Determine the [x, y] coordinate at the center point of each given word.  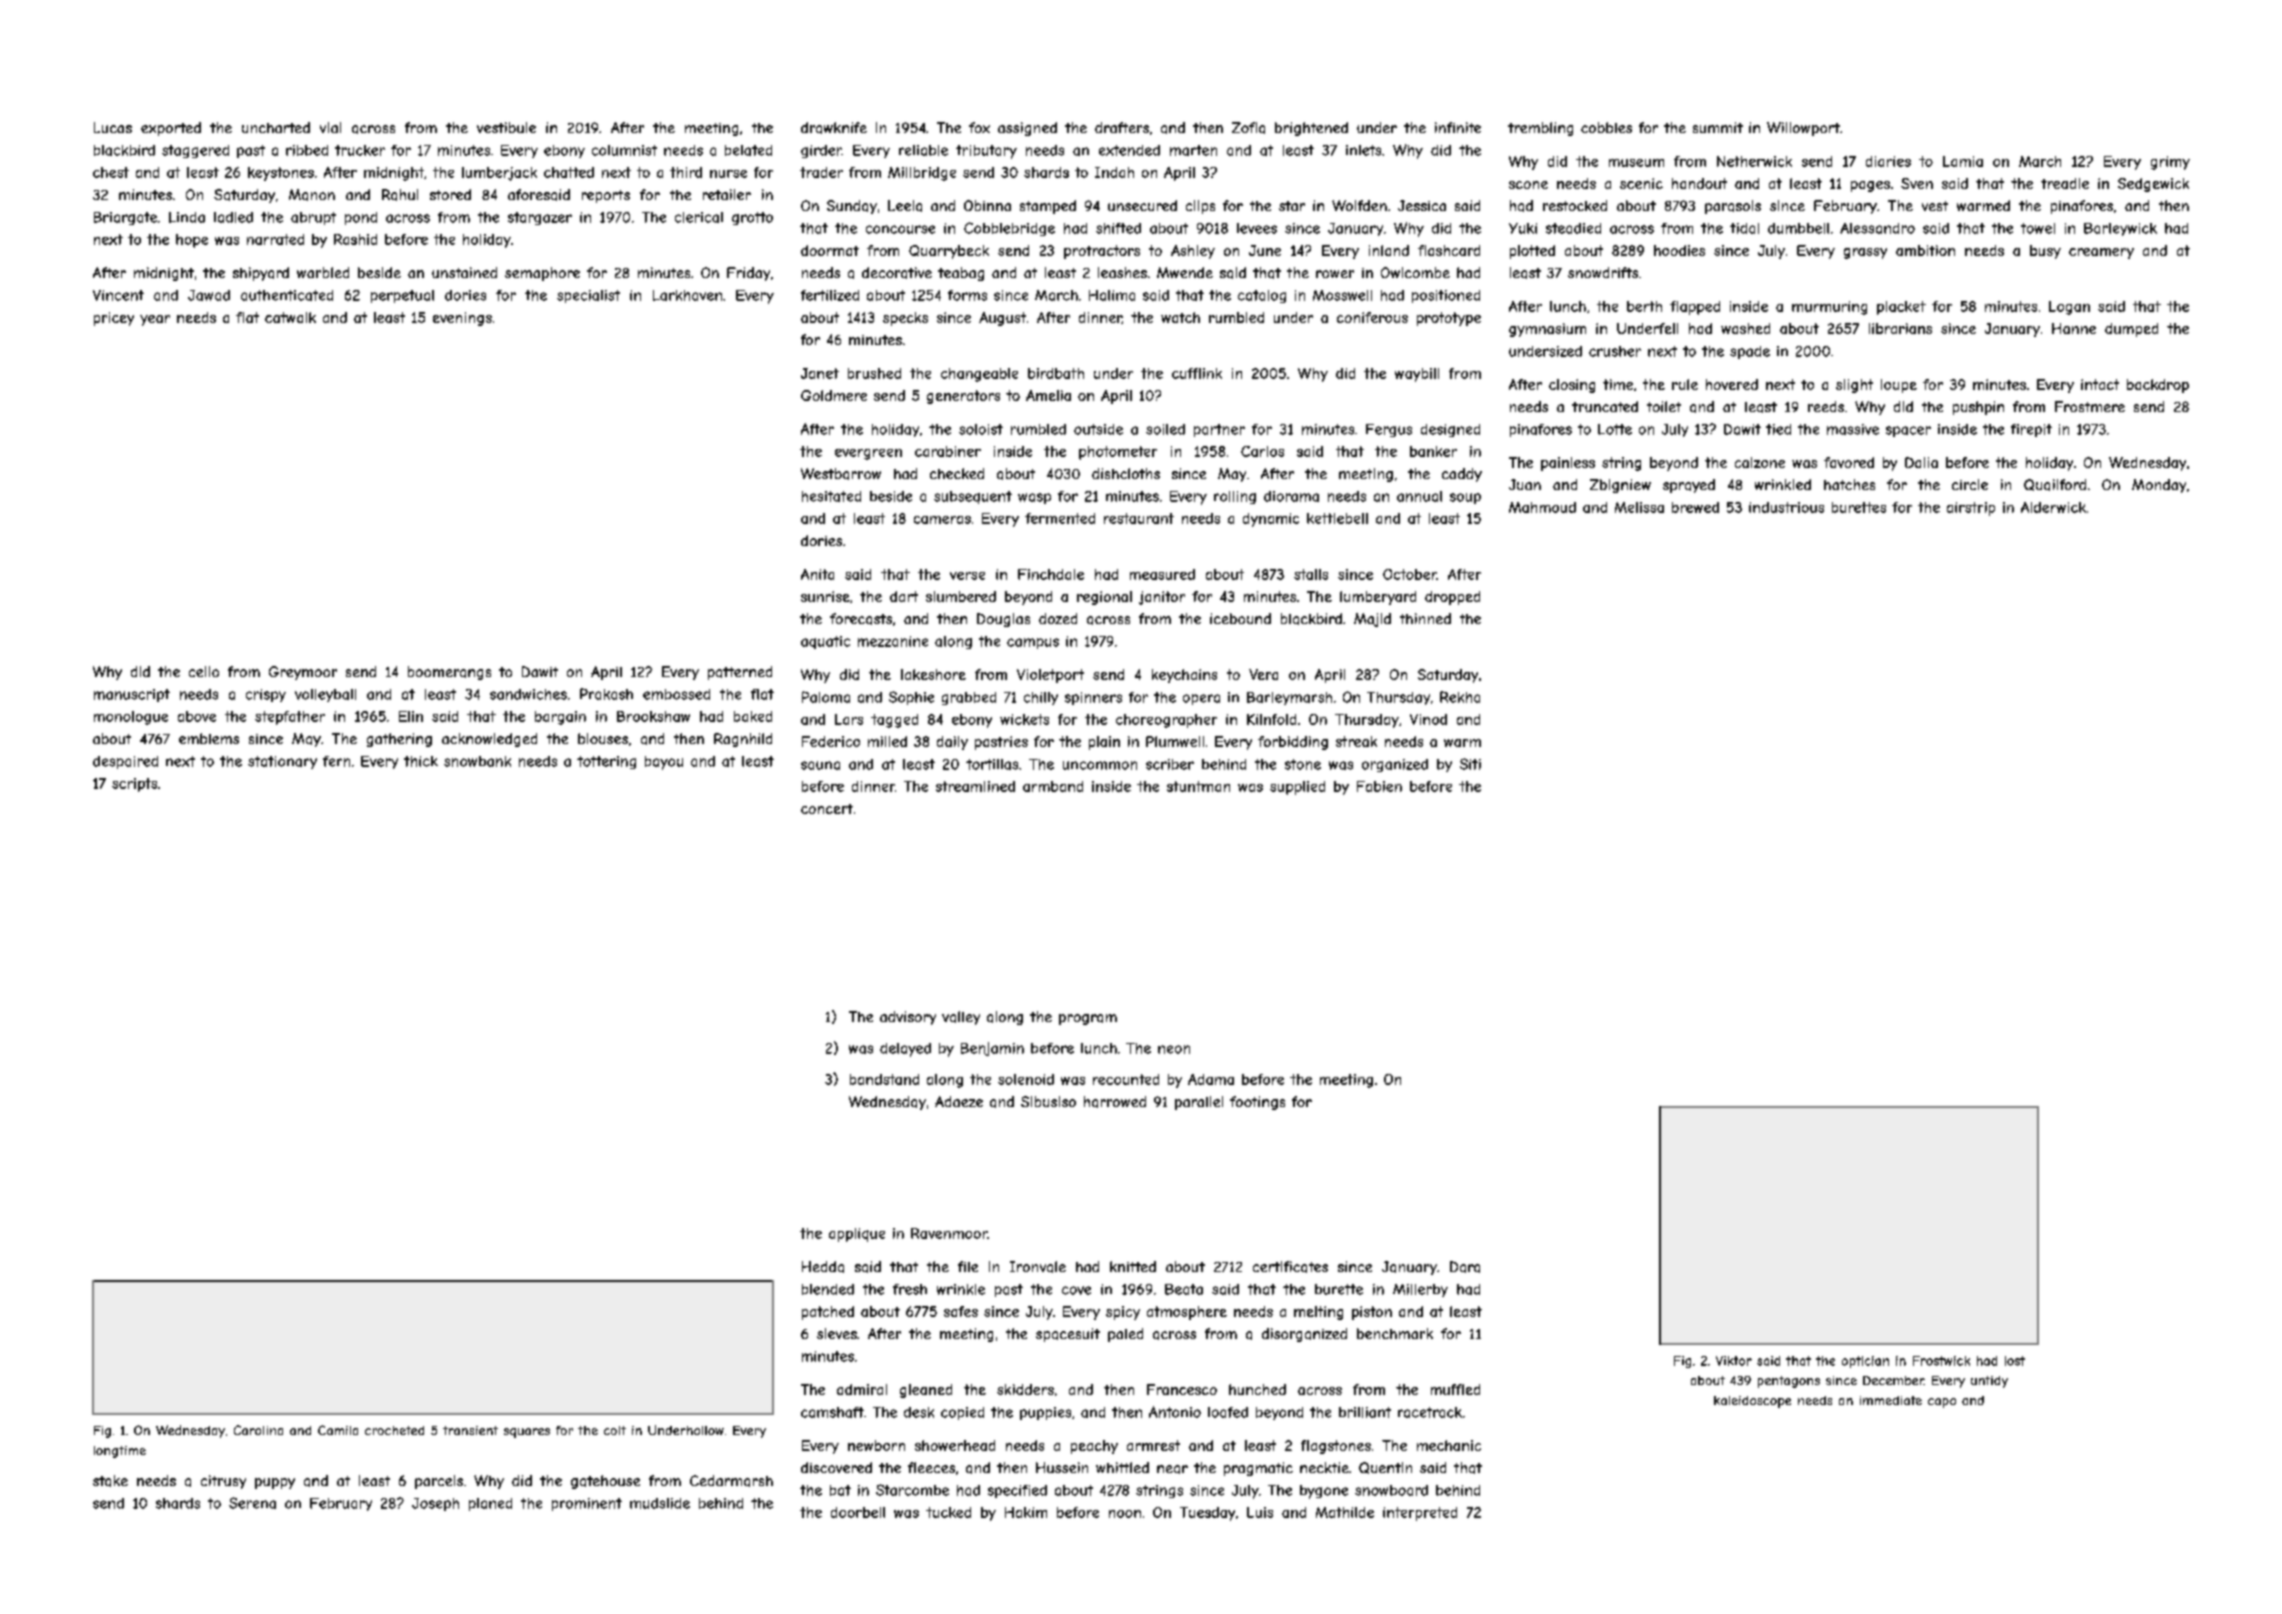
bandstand [884, 1079]
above [197, 716]
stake [110, 1481]
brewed [1695, 507]
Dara [1465, 1267]
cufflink [1197, 373]
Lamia [1963, 161]
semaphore [542, 274]
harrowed [1115, 1102]
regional [1104, 598]
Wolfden [1359, 205]
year [155, 320]
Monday [2159, 486]
